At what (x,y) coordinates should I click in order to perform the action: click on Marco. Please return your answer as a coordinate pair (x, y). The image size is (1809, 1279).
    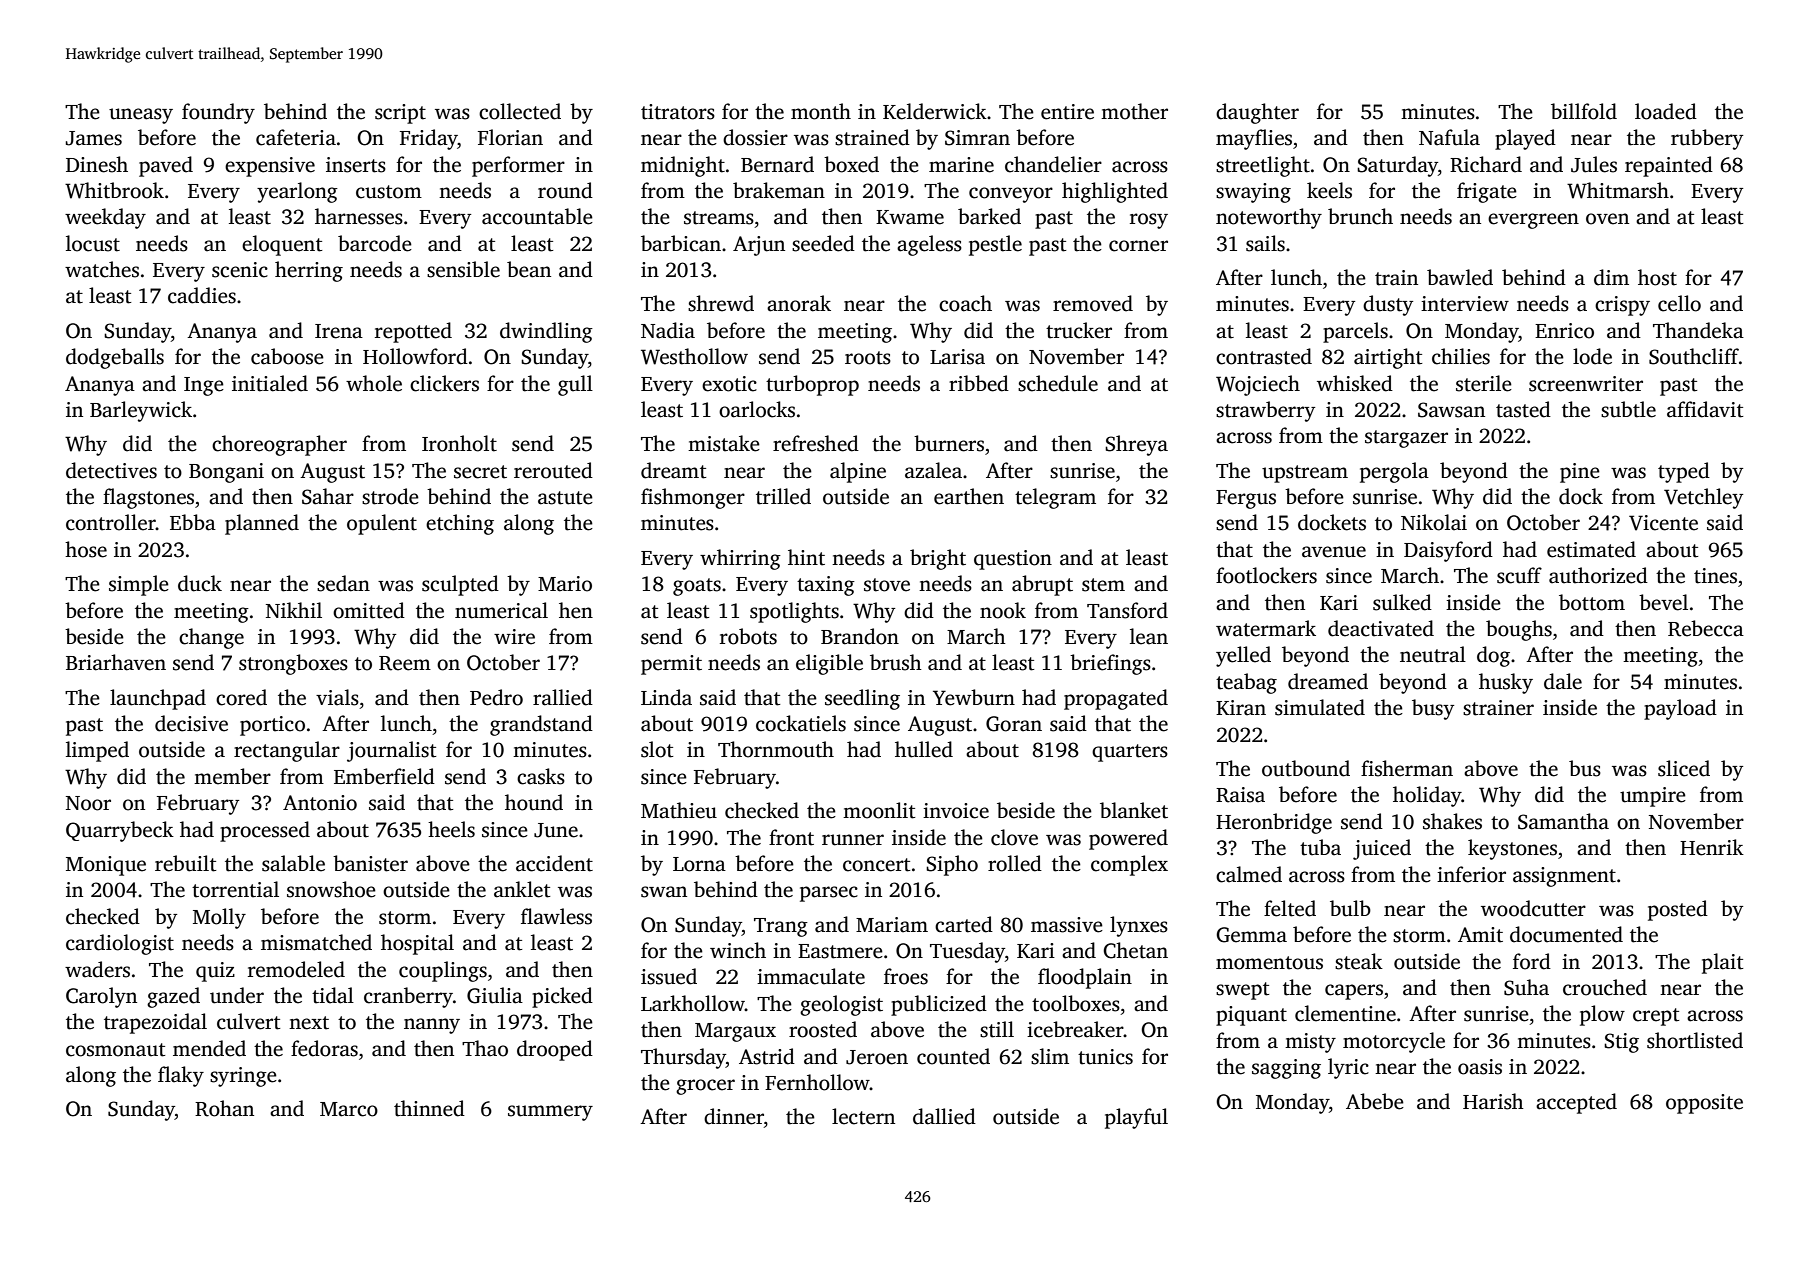
    Looking at the image, I should click on (349, 1109).
